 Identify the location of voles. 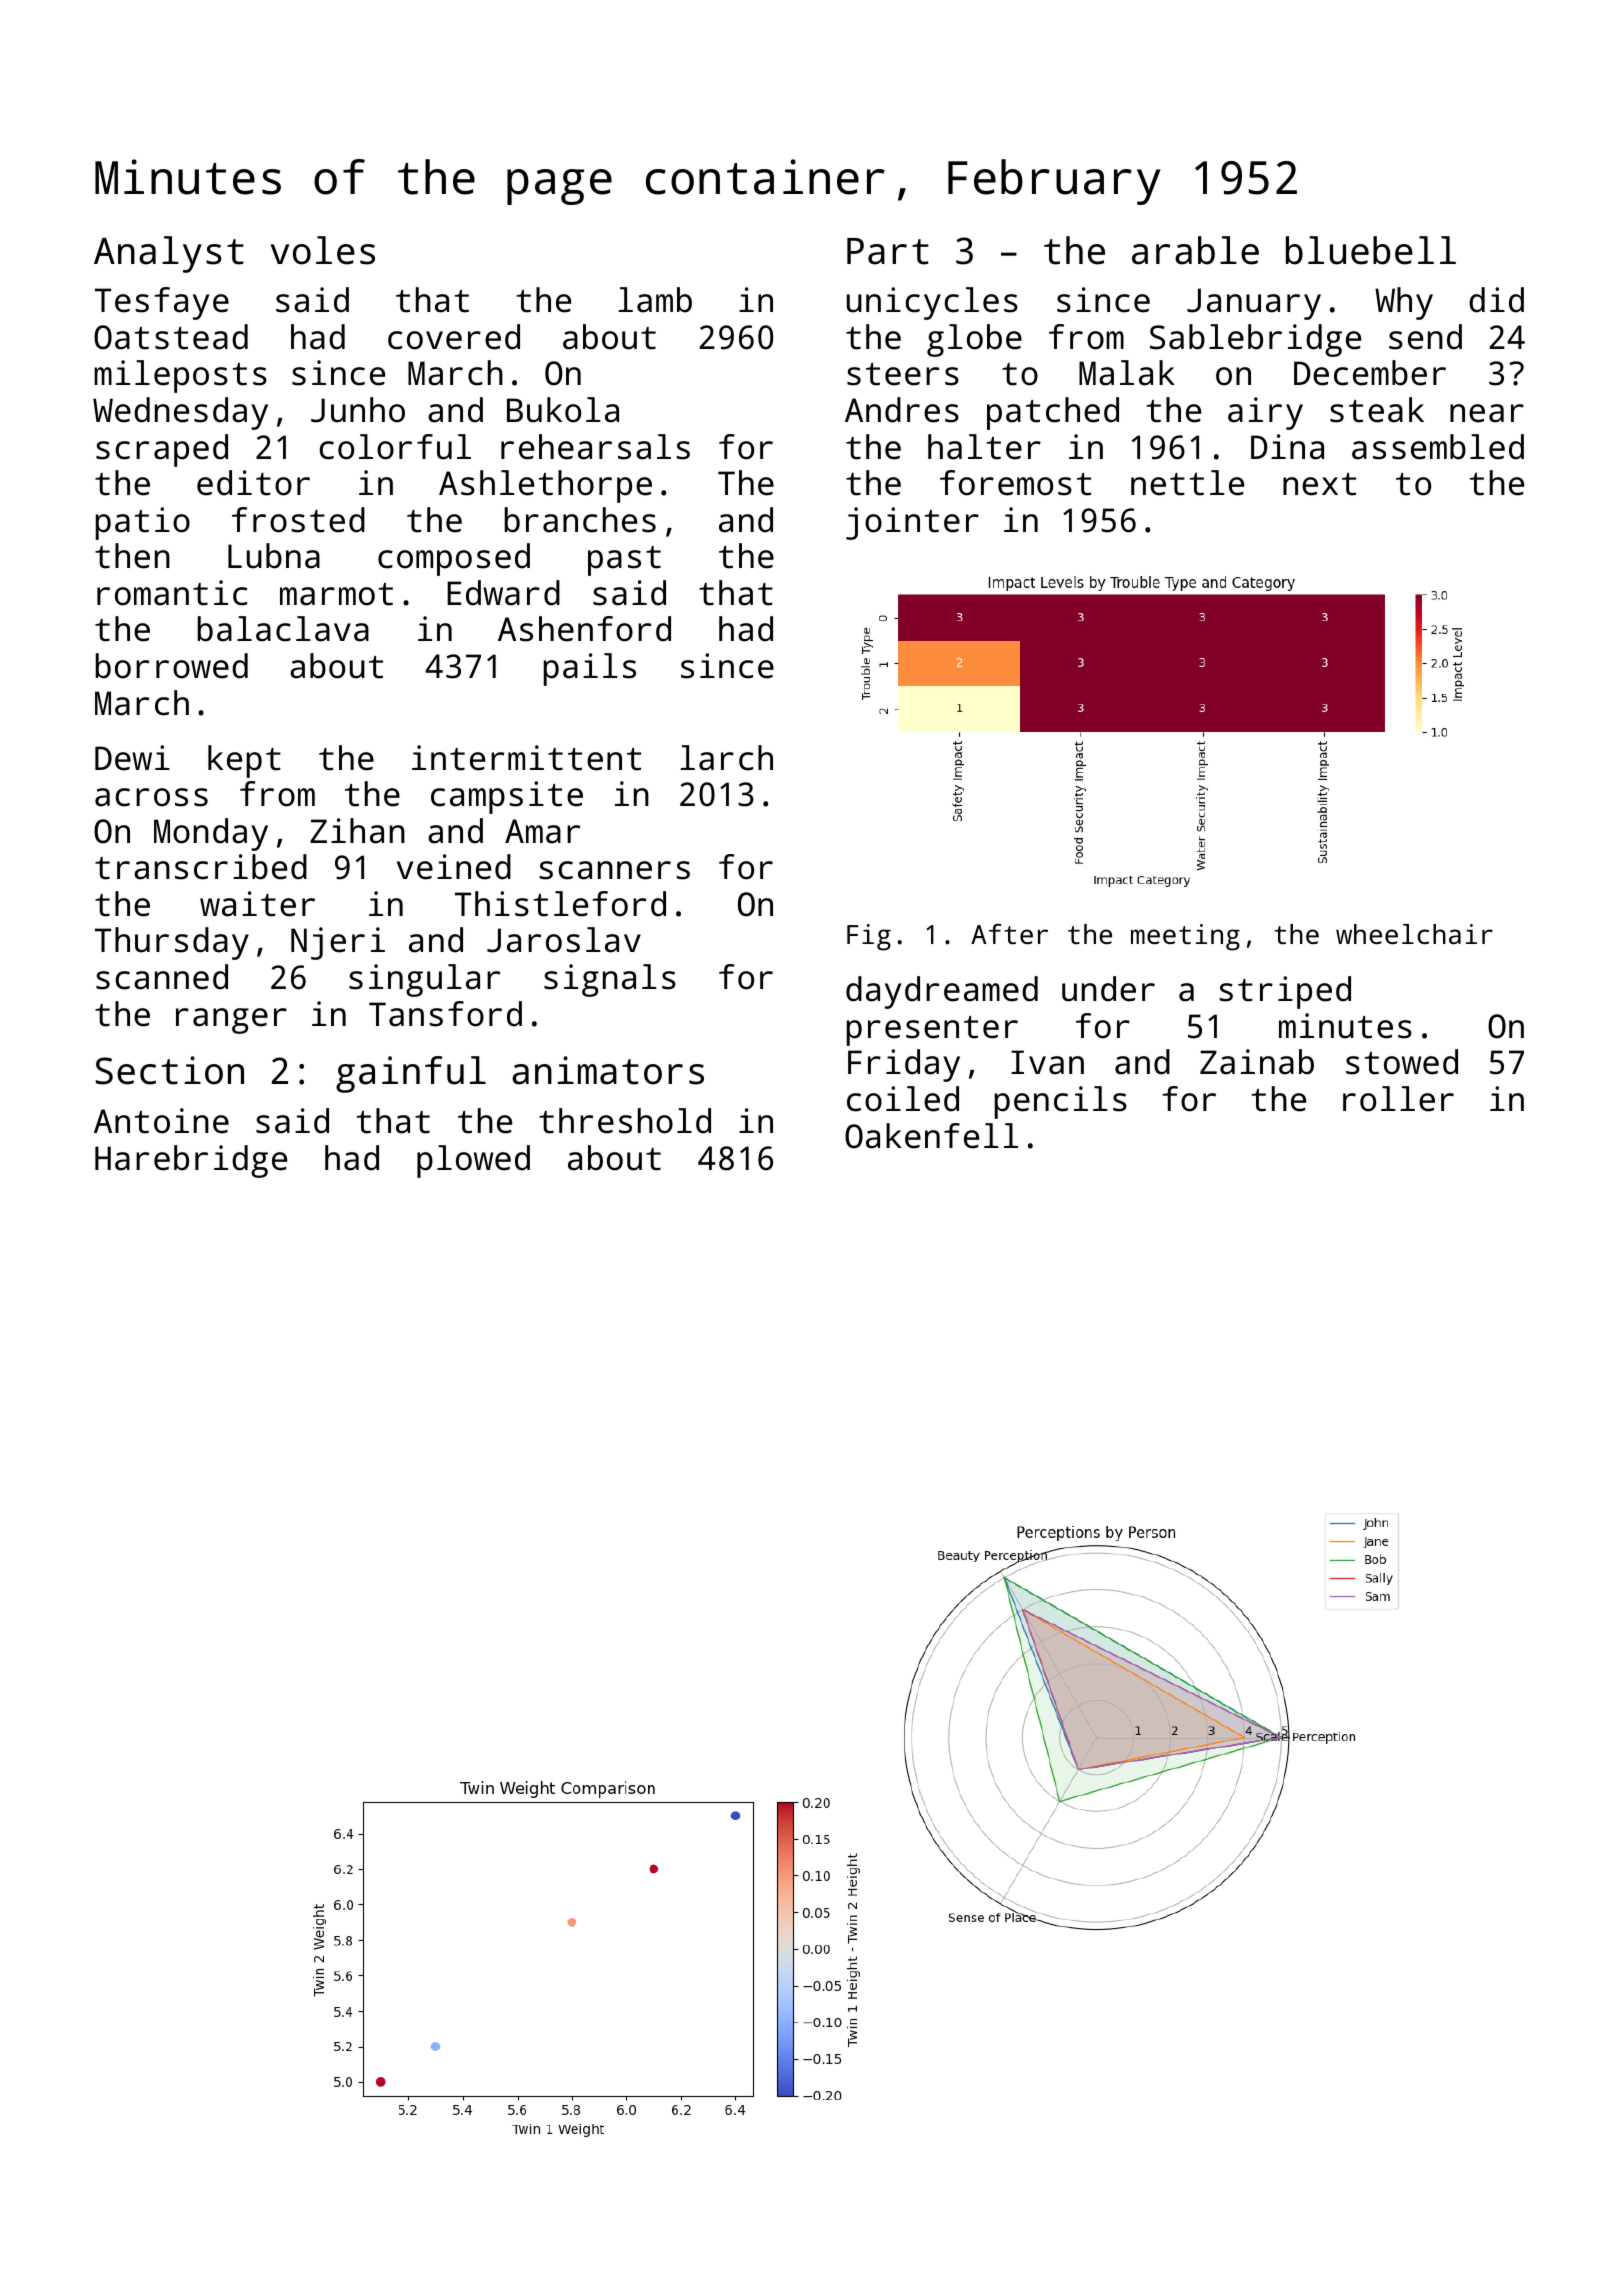
(322, 250).
